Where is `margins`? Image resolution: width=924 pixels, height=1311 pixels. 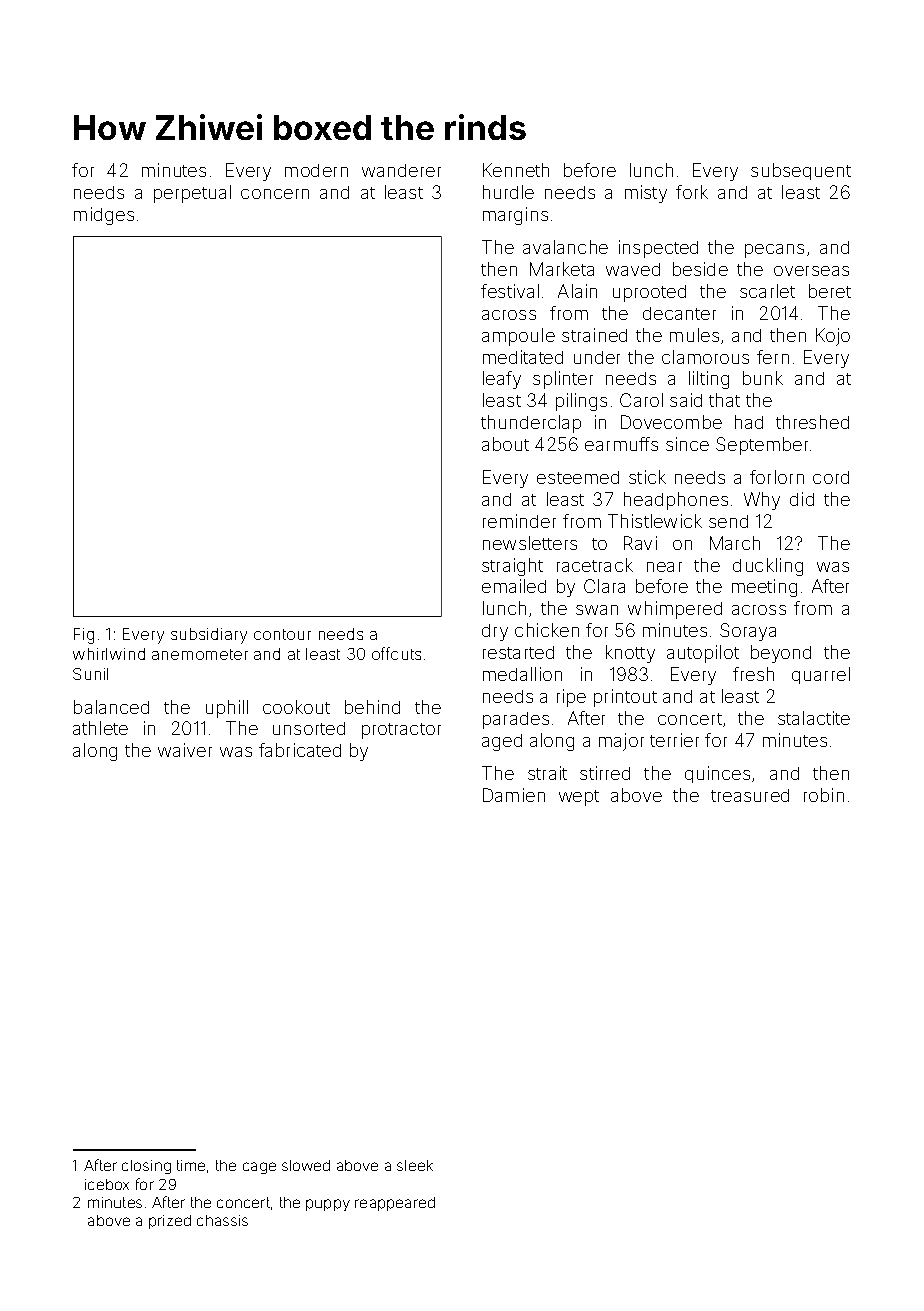
margins is located at coordinates (515, 216).
